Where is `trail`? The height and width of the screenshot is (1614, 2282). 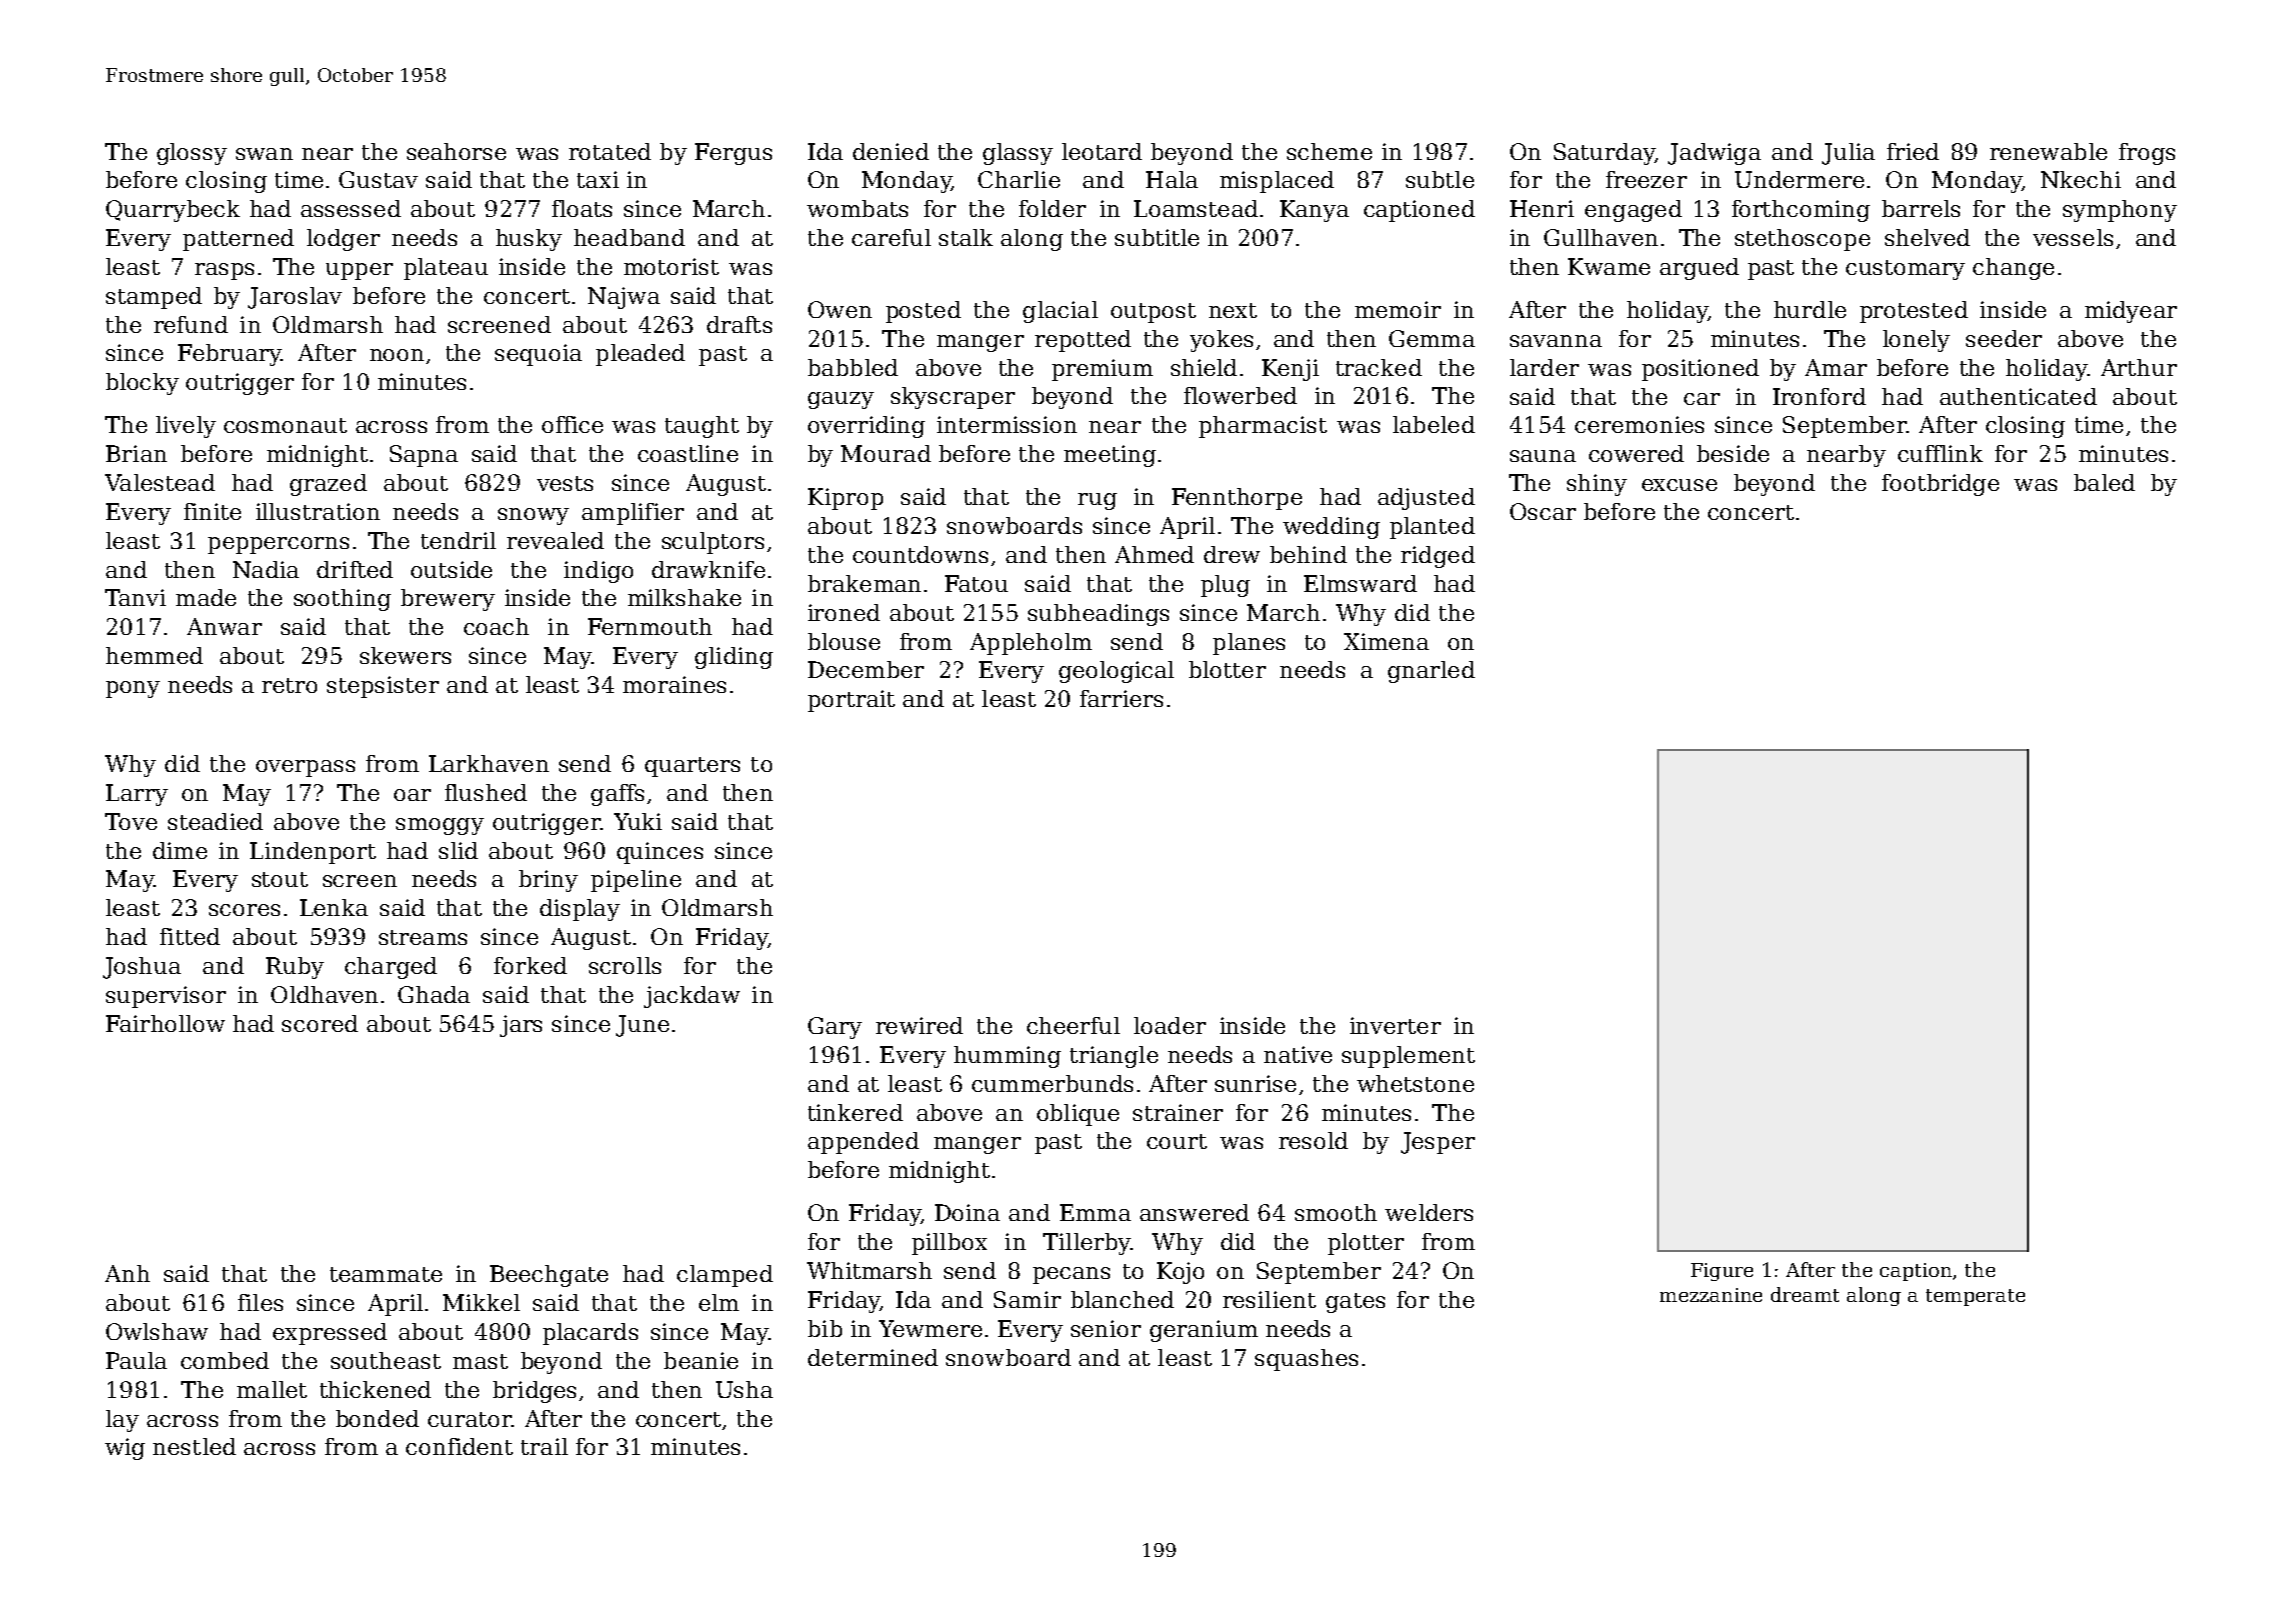 trail is located at coordinates (544, 1446).
